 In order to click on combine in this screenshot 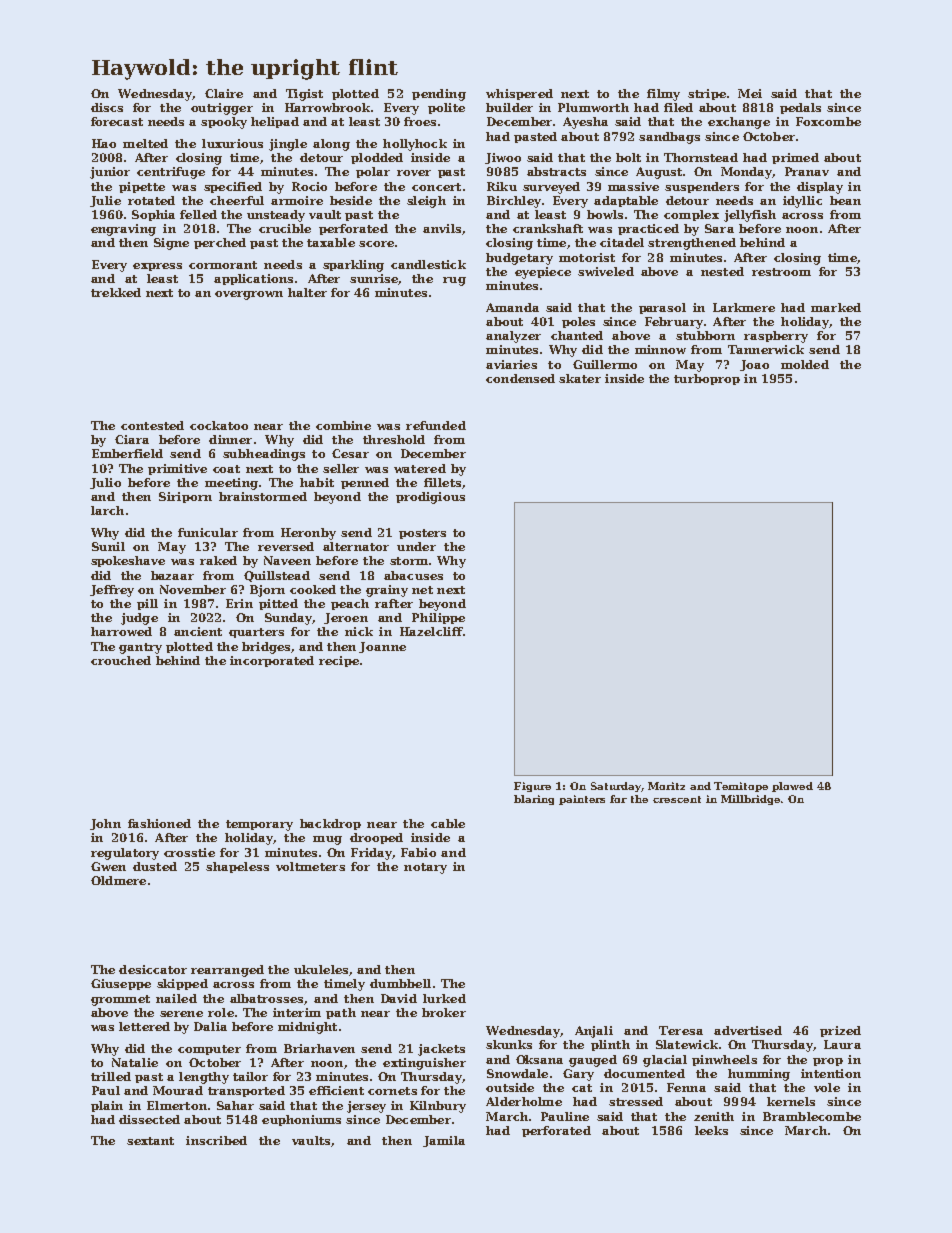, I will do `click(343, 425)`.
